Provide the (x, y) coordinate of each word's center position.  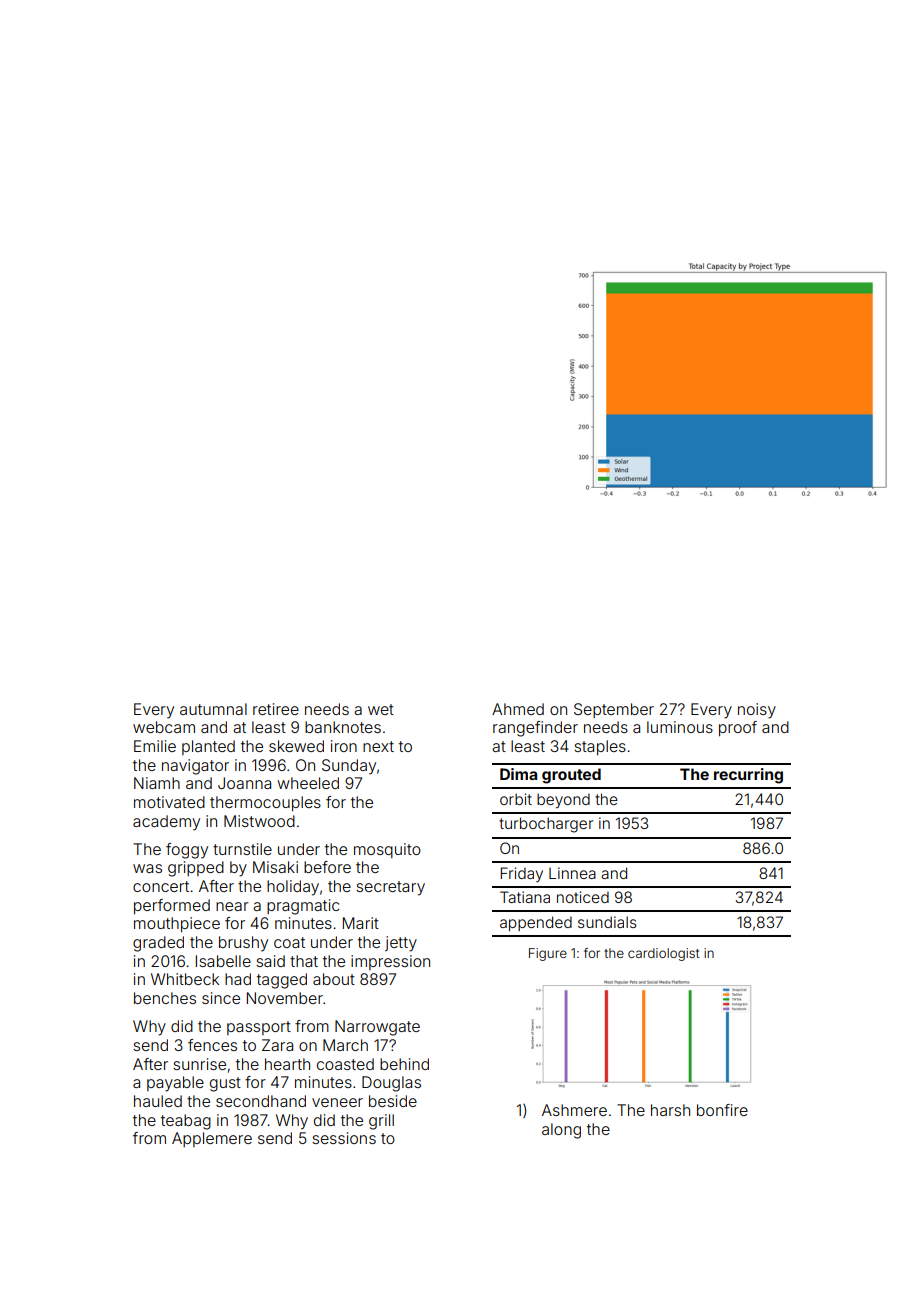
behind (404, 1064)
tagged (282, 981)
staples (600, 747)
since (221, 998)
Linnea (572, 873)
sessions (344, 1138)
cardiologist (664, 954)
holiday (293, 888)
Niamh (157, 783)
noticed (583, 897)
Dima (518, 774)
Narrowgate (377, 1028)
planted (208, 747)
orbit (516, 799)
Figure (548, 954)
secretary (390, 888)
